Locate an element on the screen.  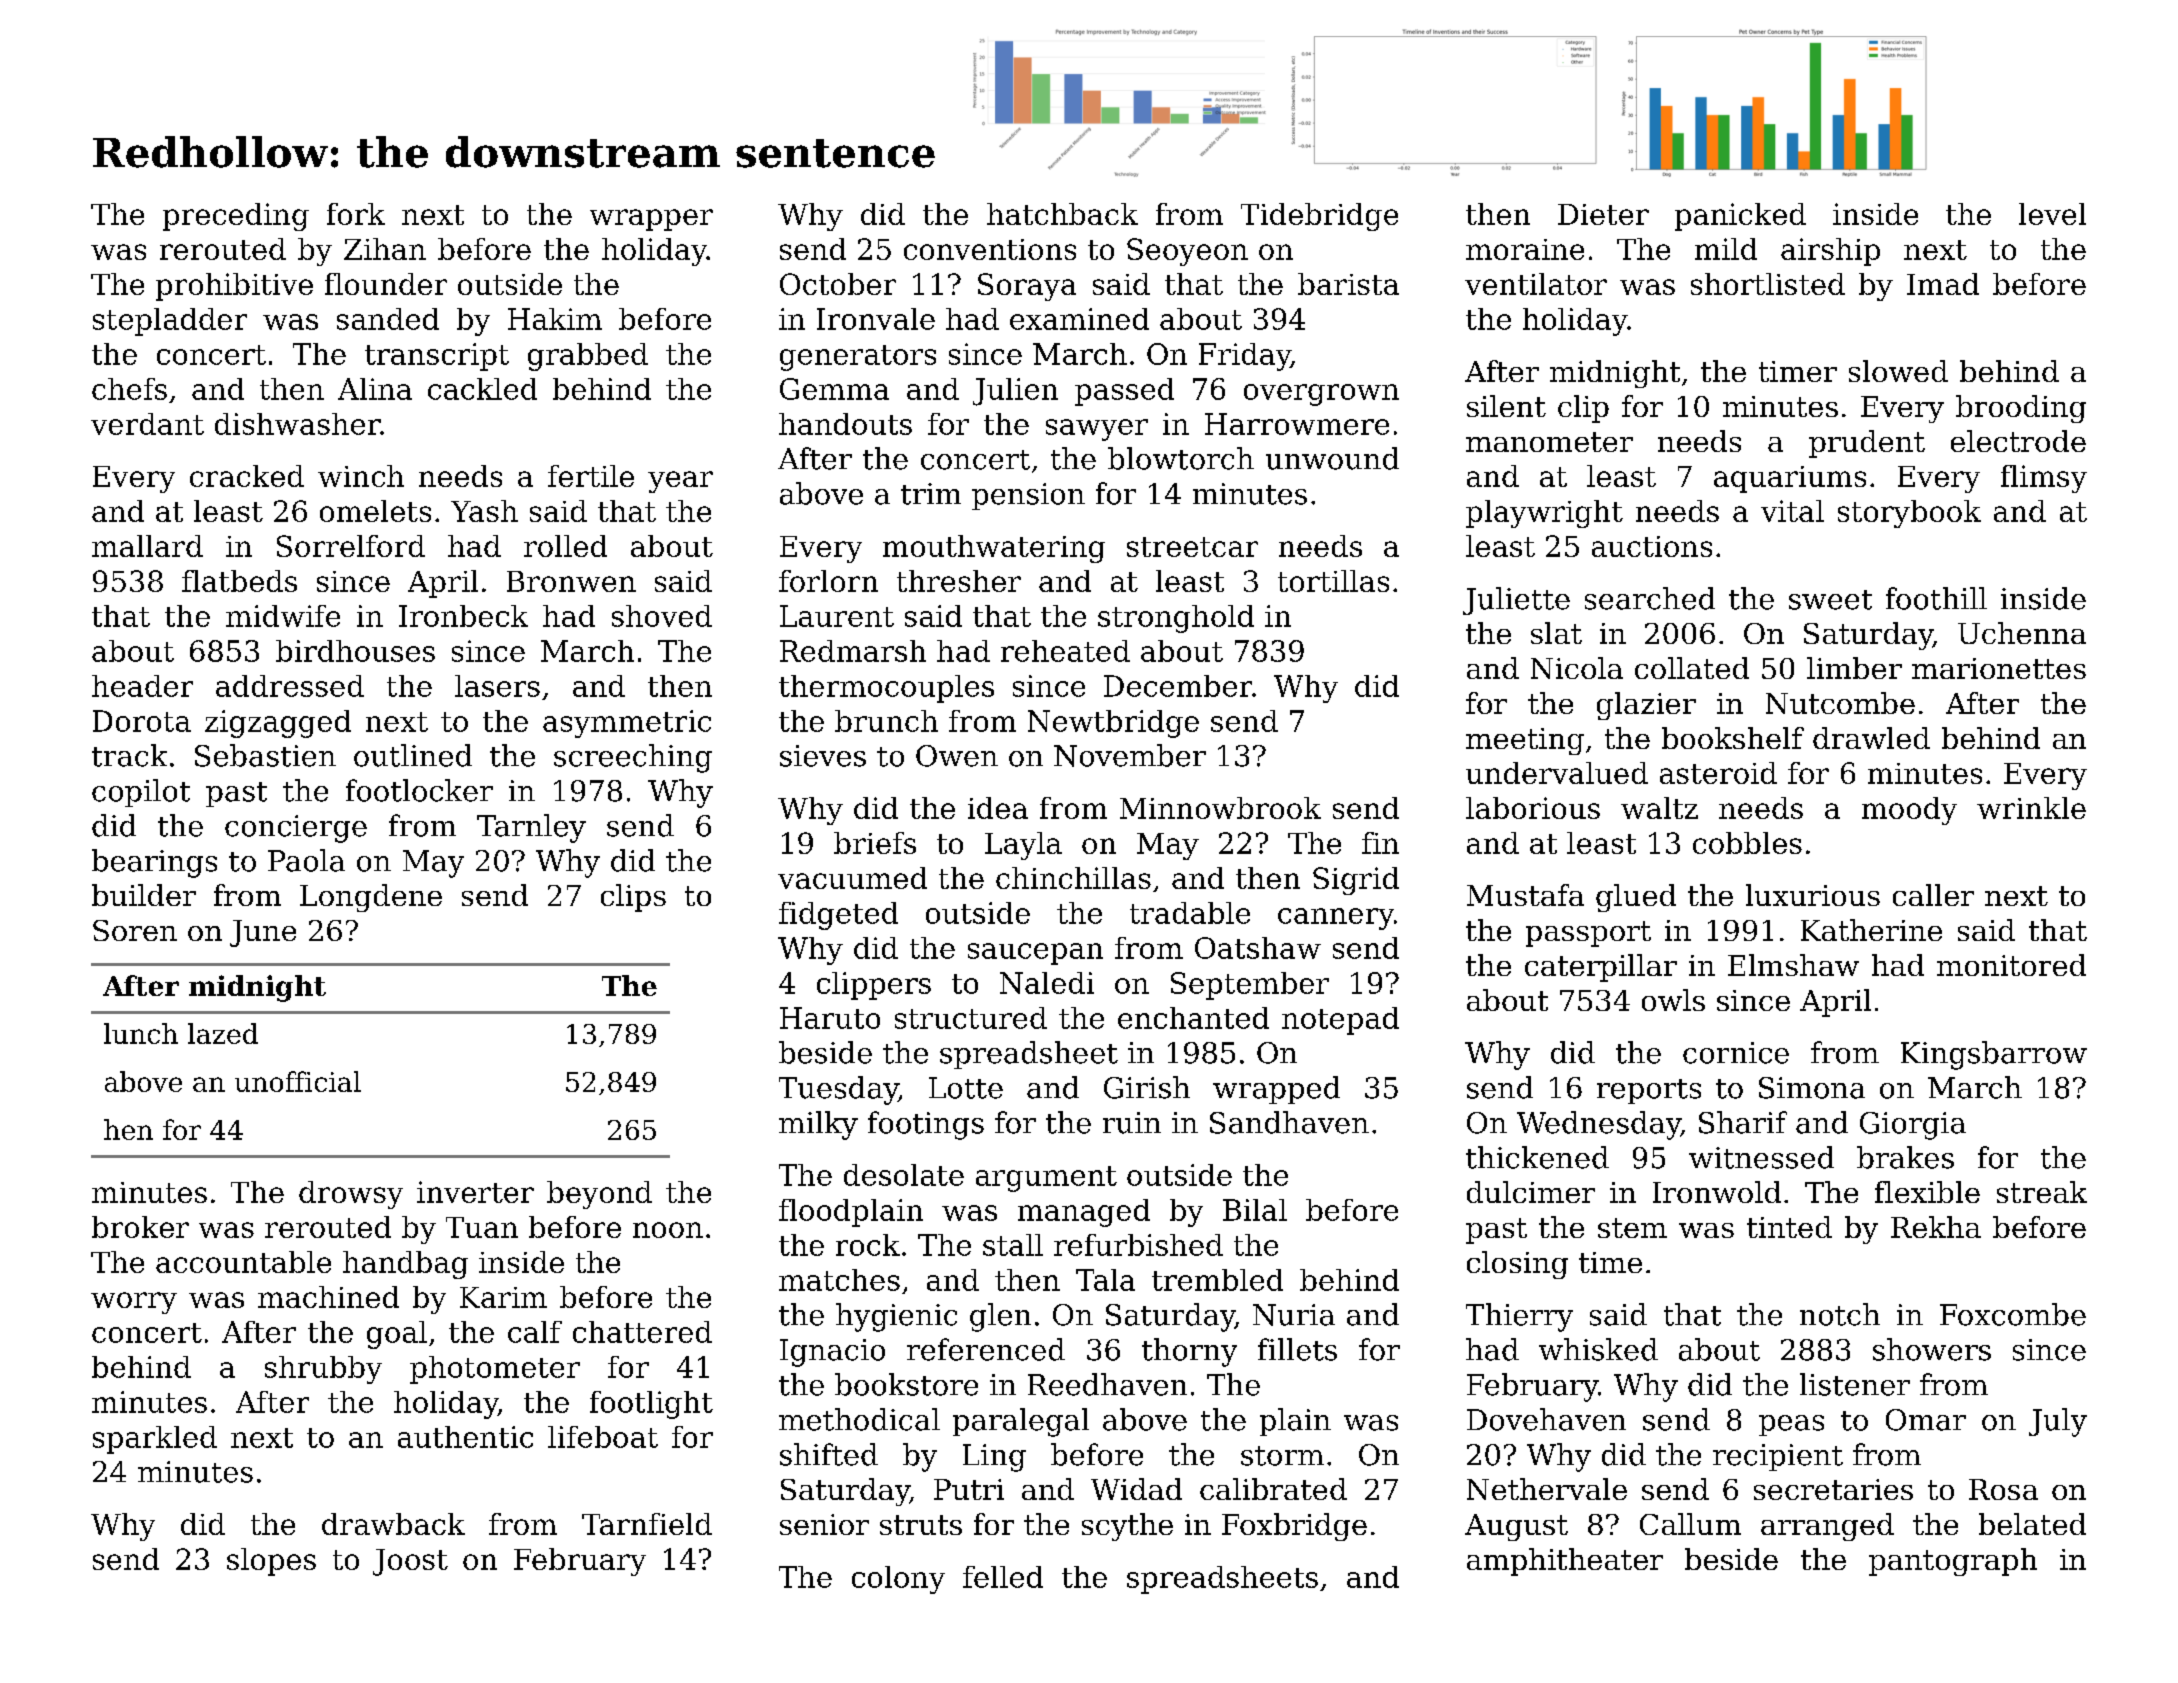
Paola is located at coordinates (306, 860).
